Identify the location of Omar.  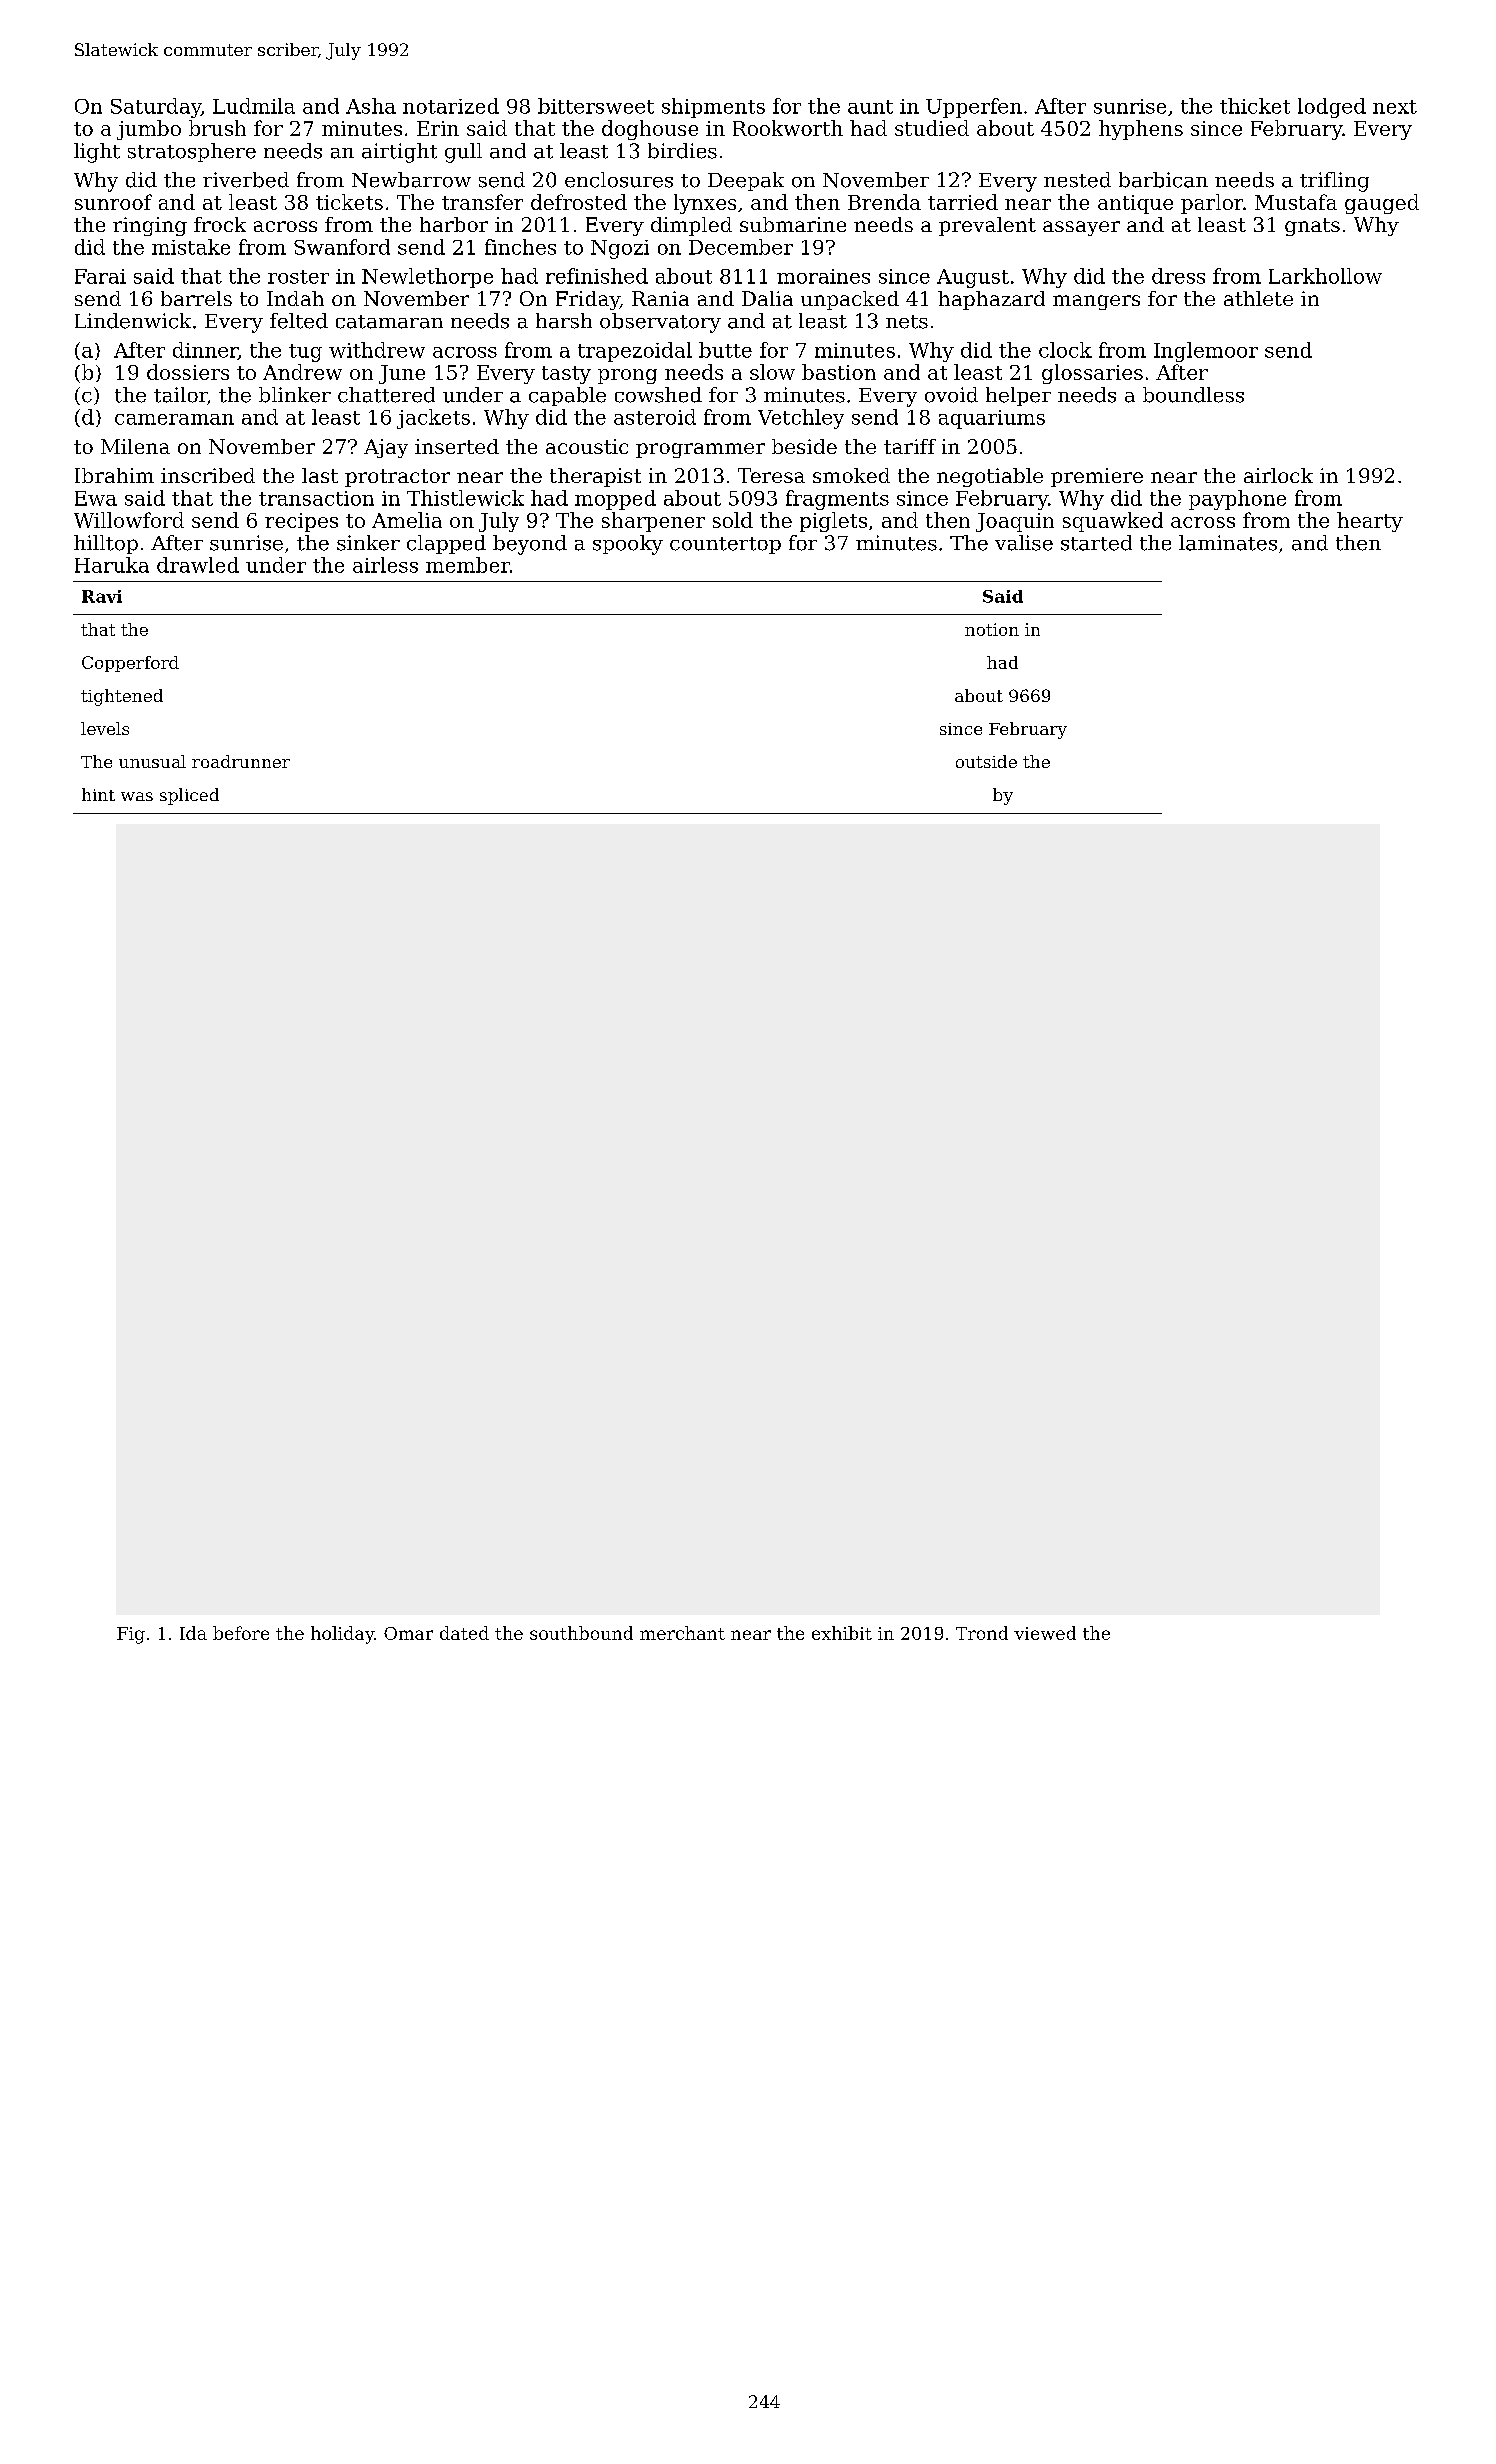
(408, 1633).
